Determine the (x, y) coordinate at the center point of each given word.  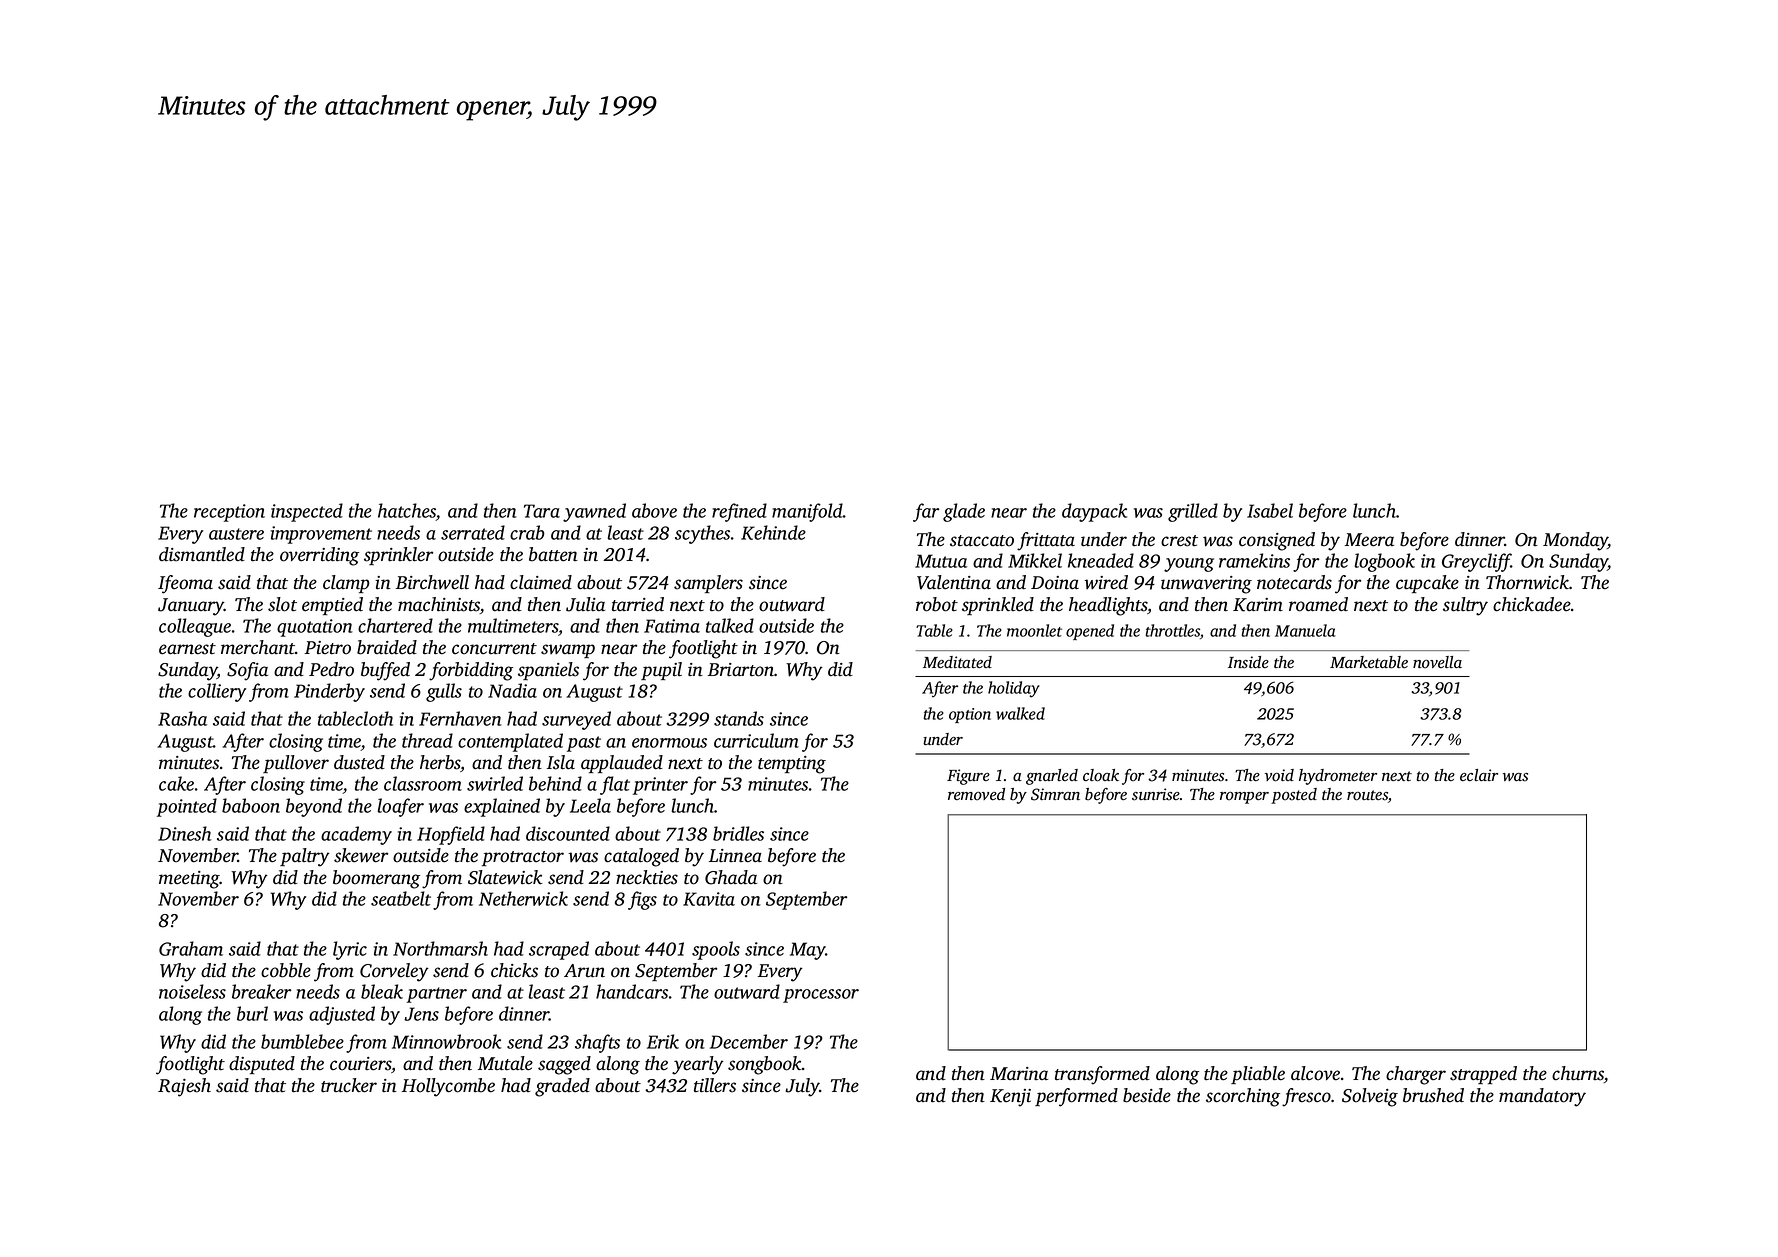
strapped (1483, 1075)
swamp (568, 651)
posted (1294, 796)
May (808, 951)
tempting (792, 765)
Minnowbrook (446, 1041)
